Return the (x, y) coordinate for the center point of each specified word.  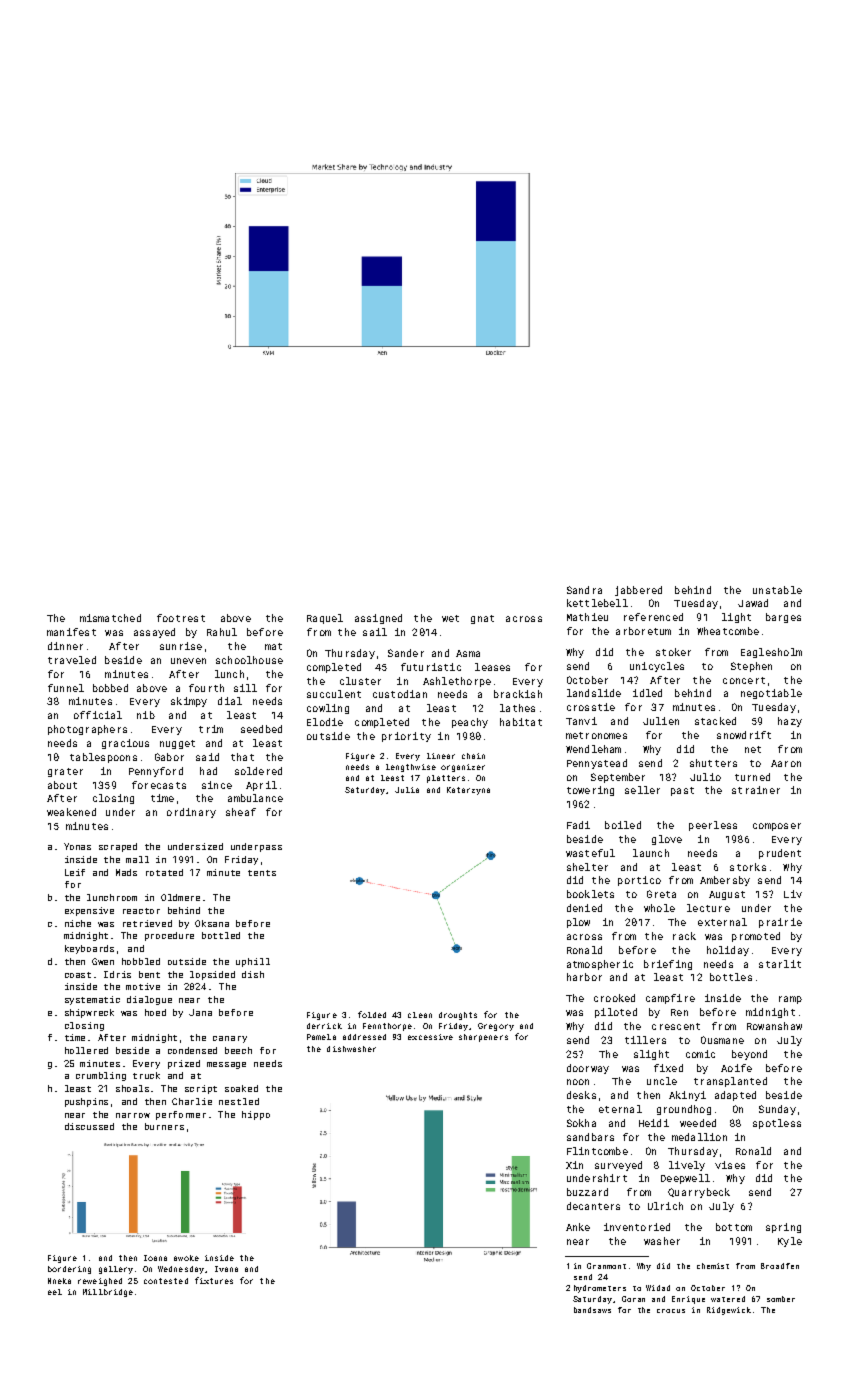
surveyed (618, 1166)
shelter (587, 867)
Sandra (584, 590)
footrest (181, 618)
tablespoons (103, 758)
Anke (578, 1227)
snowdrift (744, 735)
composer (777, 827)
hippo (256, 1115)
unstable (777, 590)
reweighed (100, 1282)
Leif (75, 872)
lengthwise (411, 768)
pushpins (86, 1102)
